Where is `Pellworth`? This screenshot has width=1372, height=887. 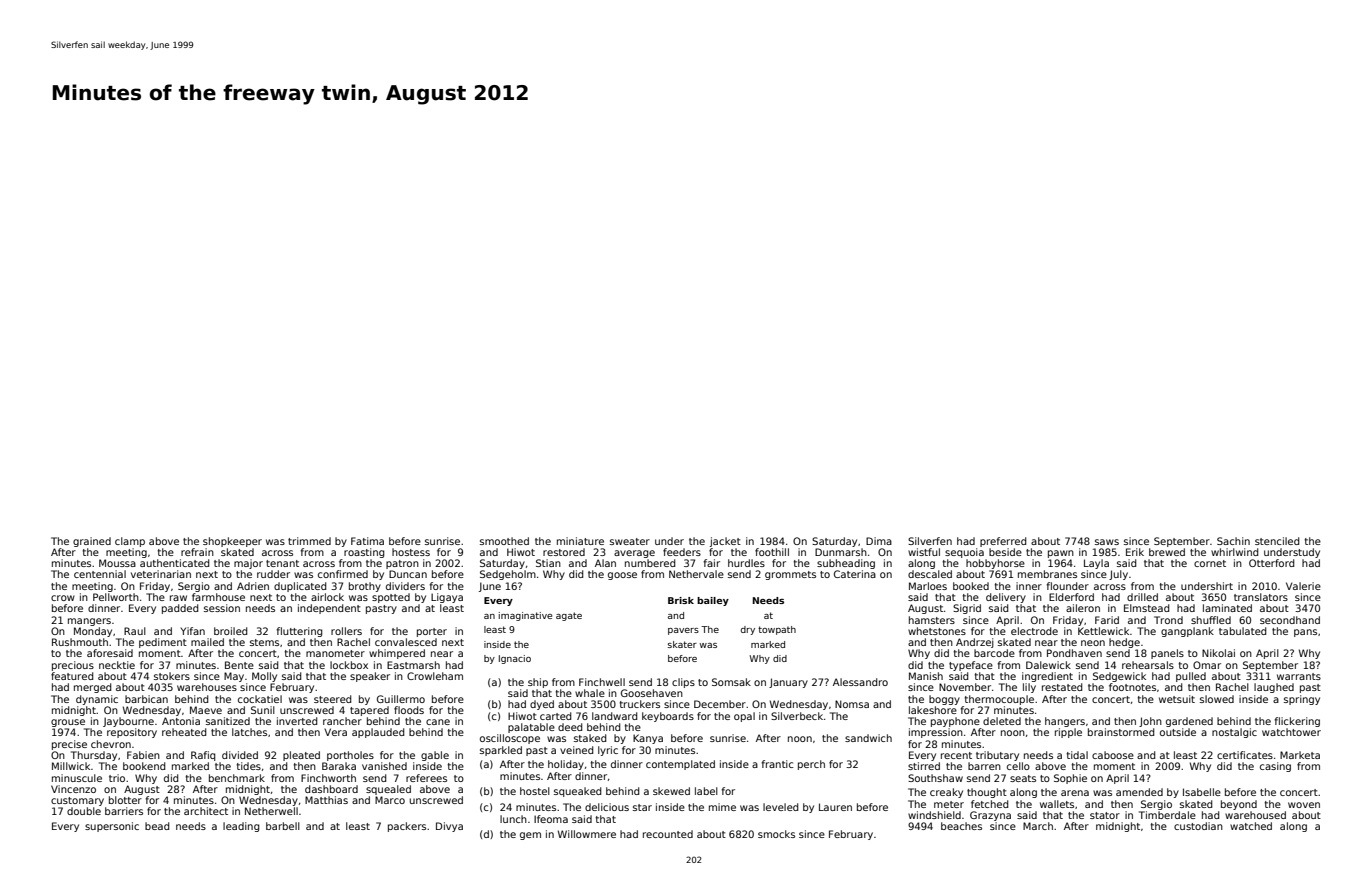 Pellworth is located at coordinates (116, 597).
